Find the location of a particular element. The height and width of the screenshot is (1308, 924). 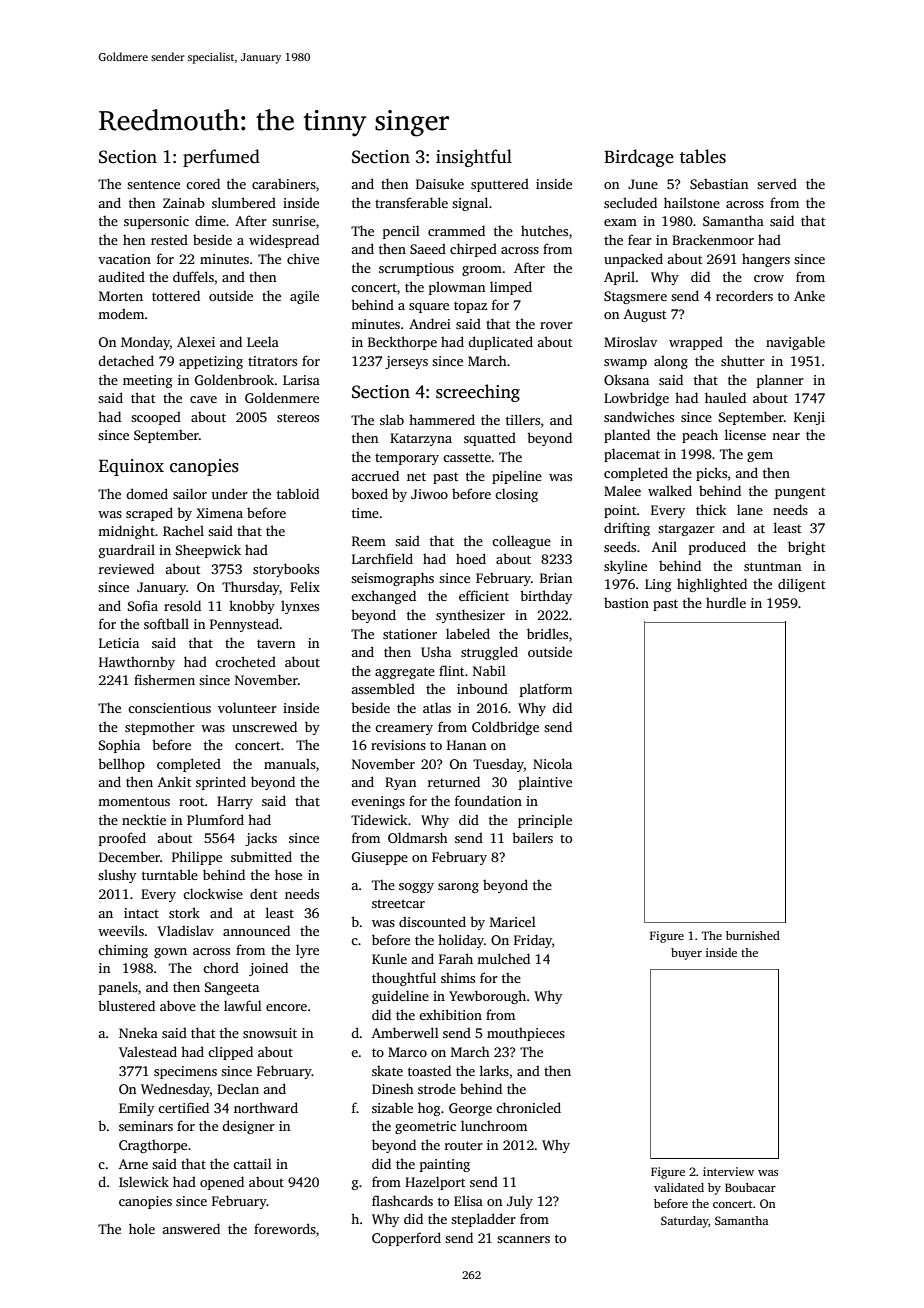

atlas is located at coordinates (437, 707).
